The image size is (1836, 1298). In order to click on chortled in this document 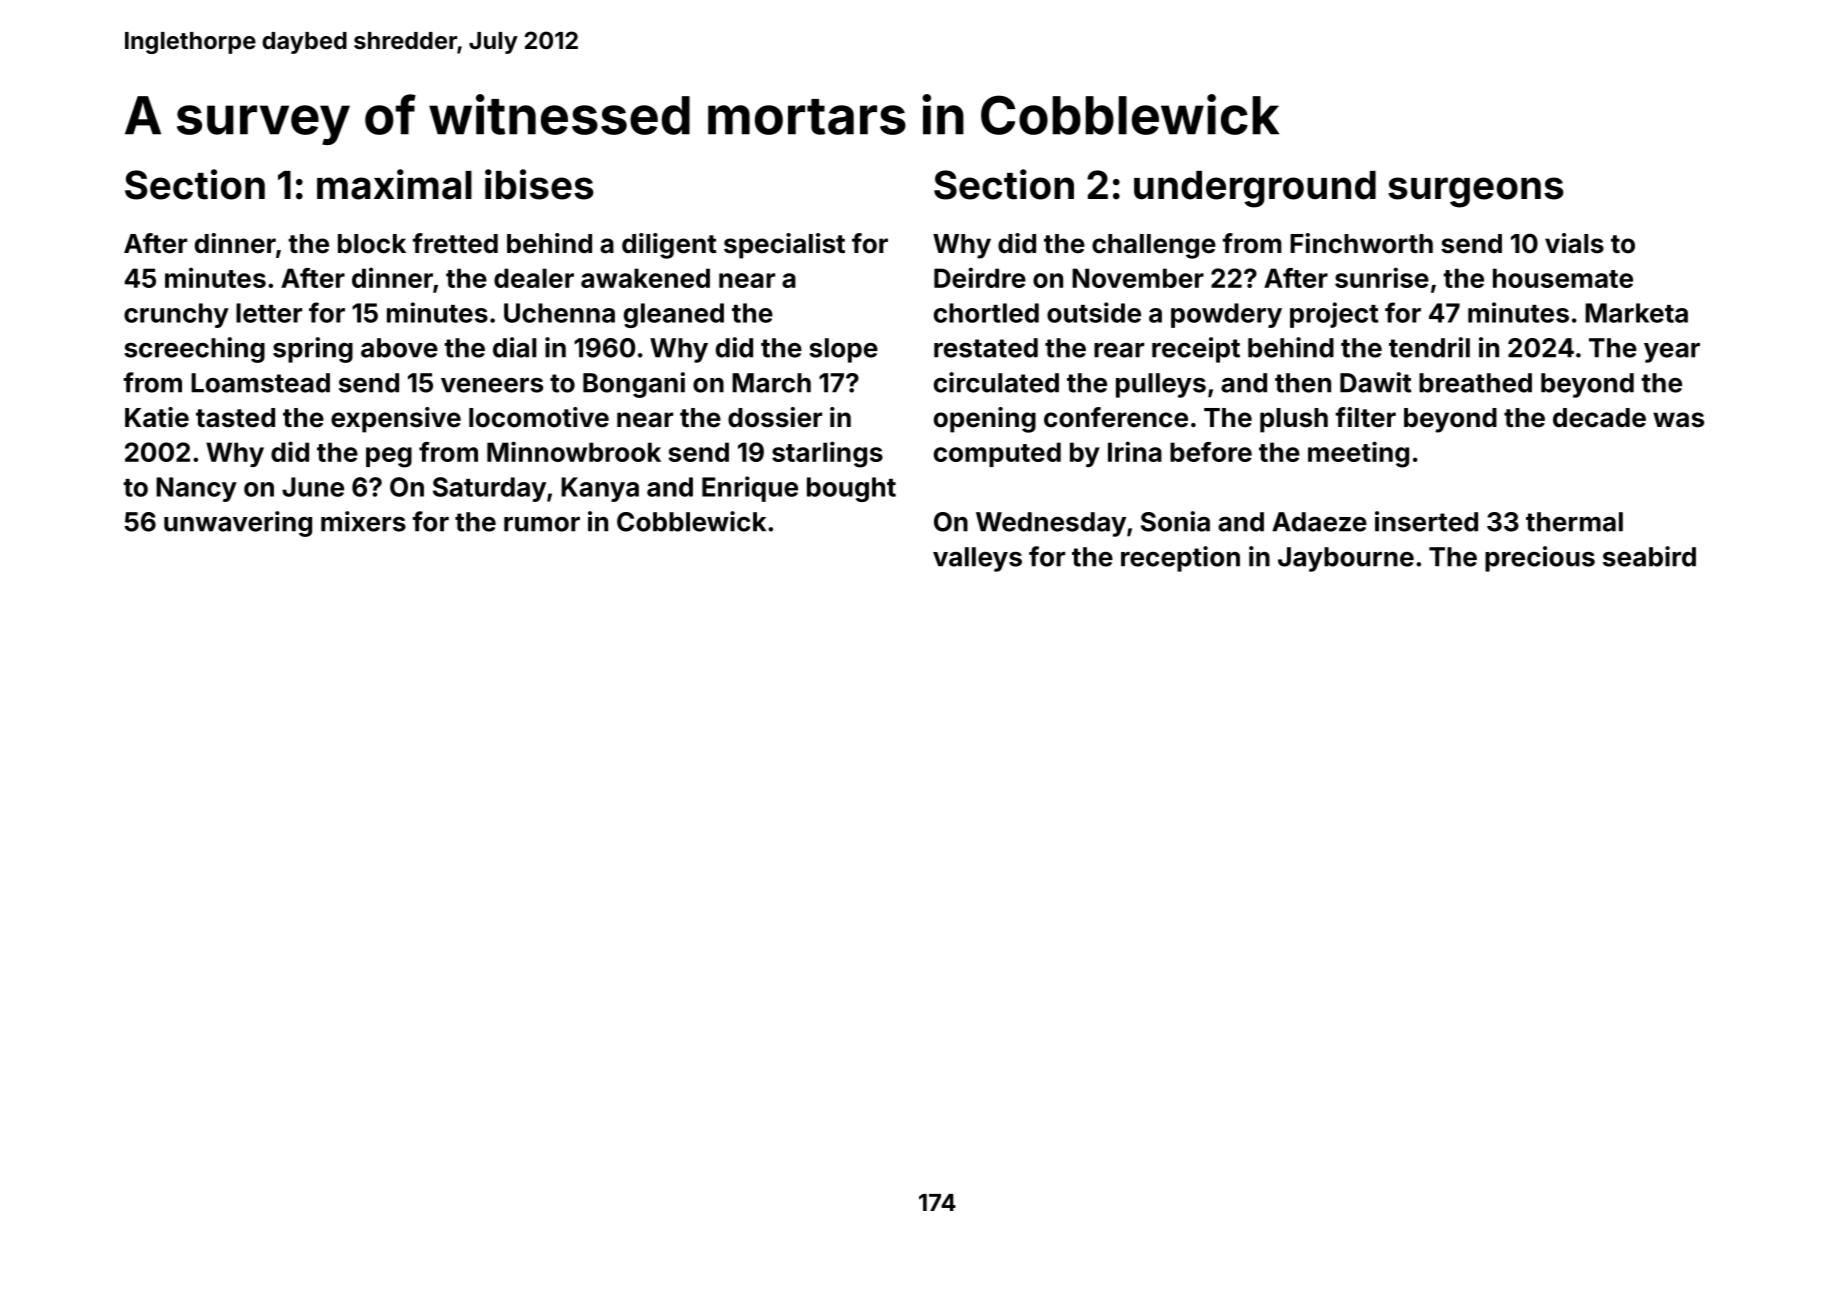, I will do `click(986, 313)`.
